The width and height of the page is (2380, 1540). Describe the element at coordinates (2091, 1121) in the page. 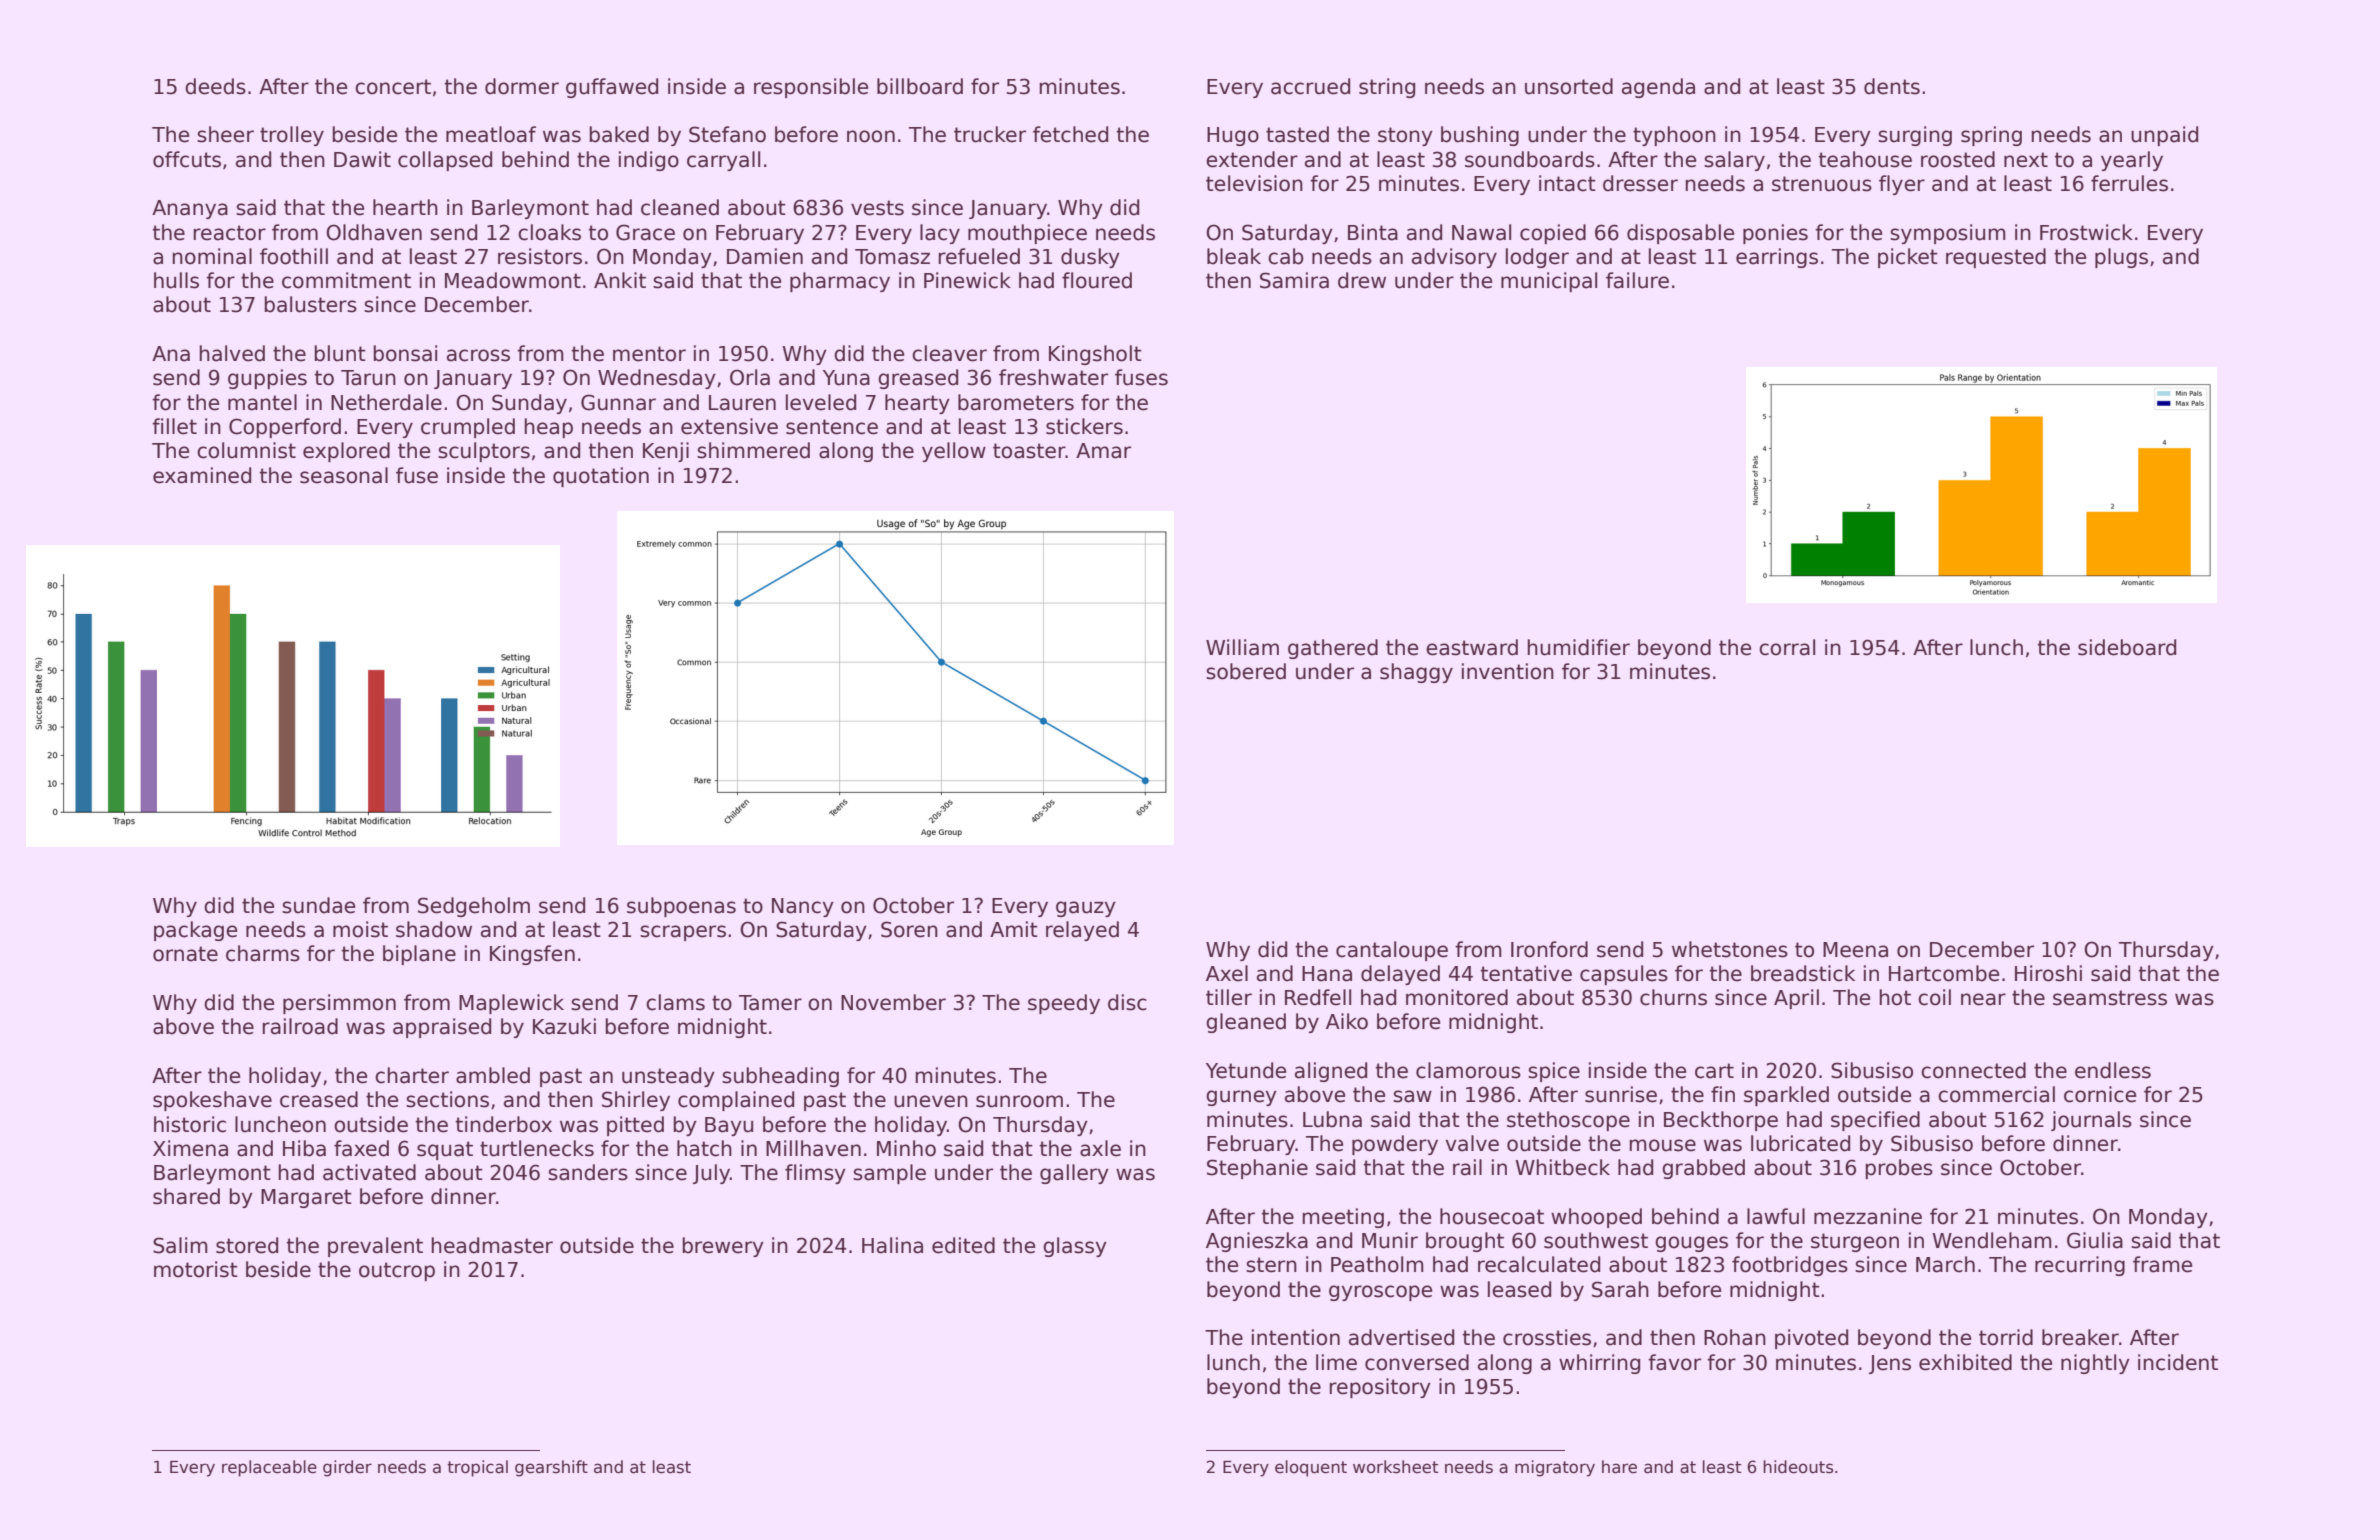

I see `journals` at that location.
